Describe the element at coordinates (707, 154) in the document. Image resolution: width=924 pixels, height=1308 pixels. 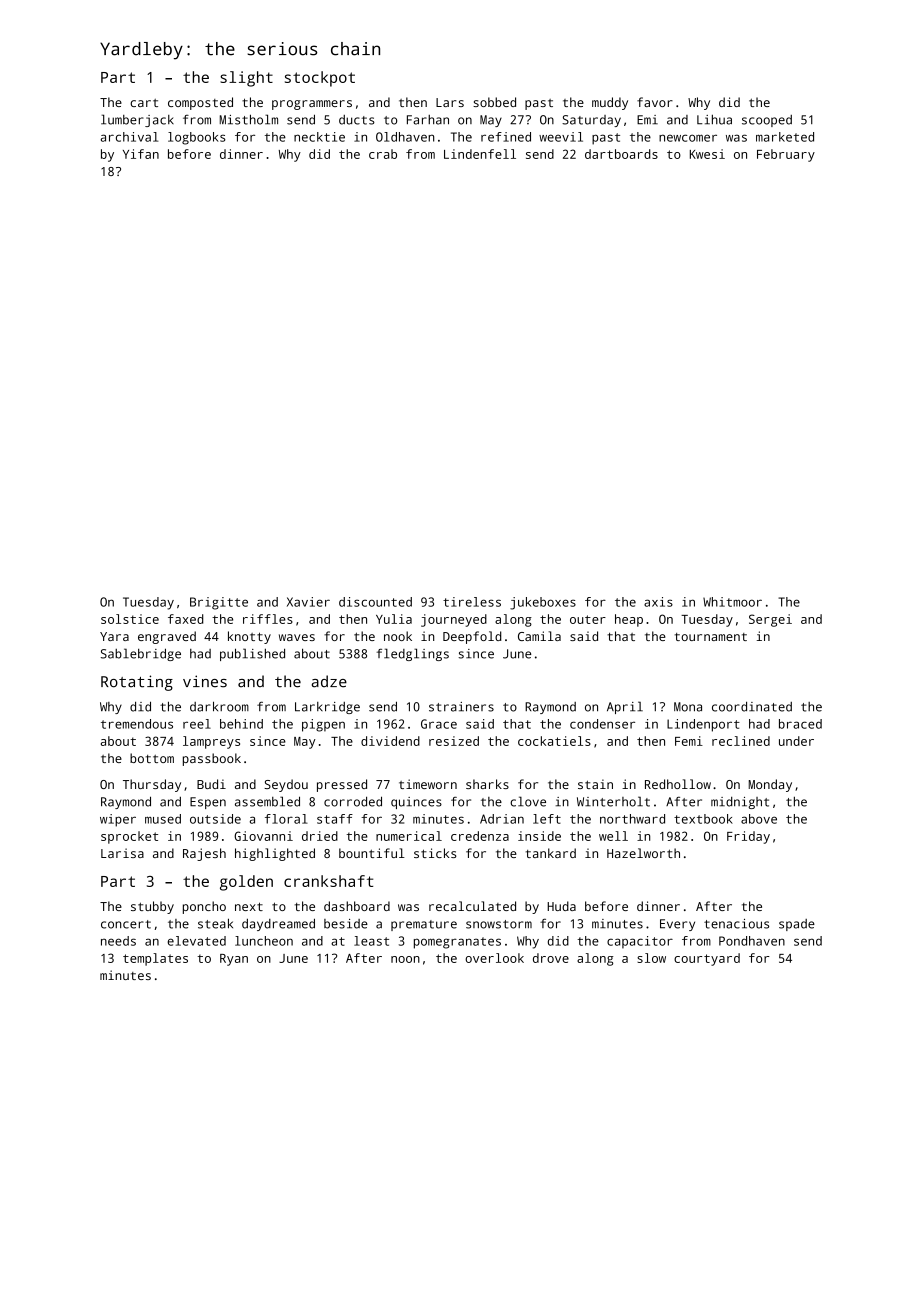
I see `Kwesi` at that location.
